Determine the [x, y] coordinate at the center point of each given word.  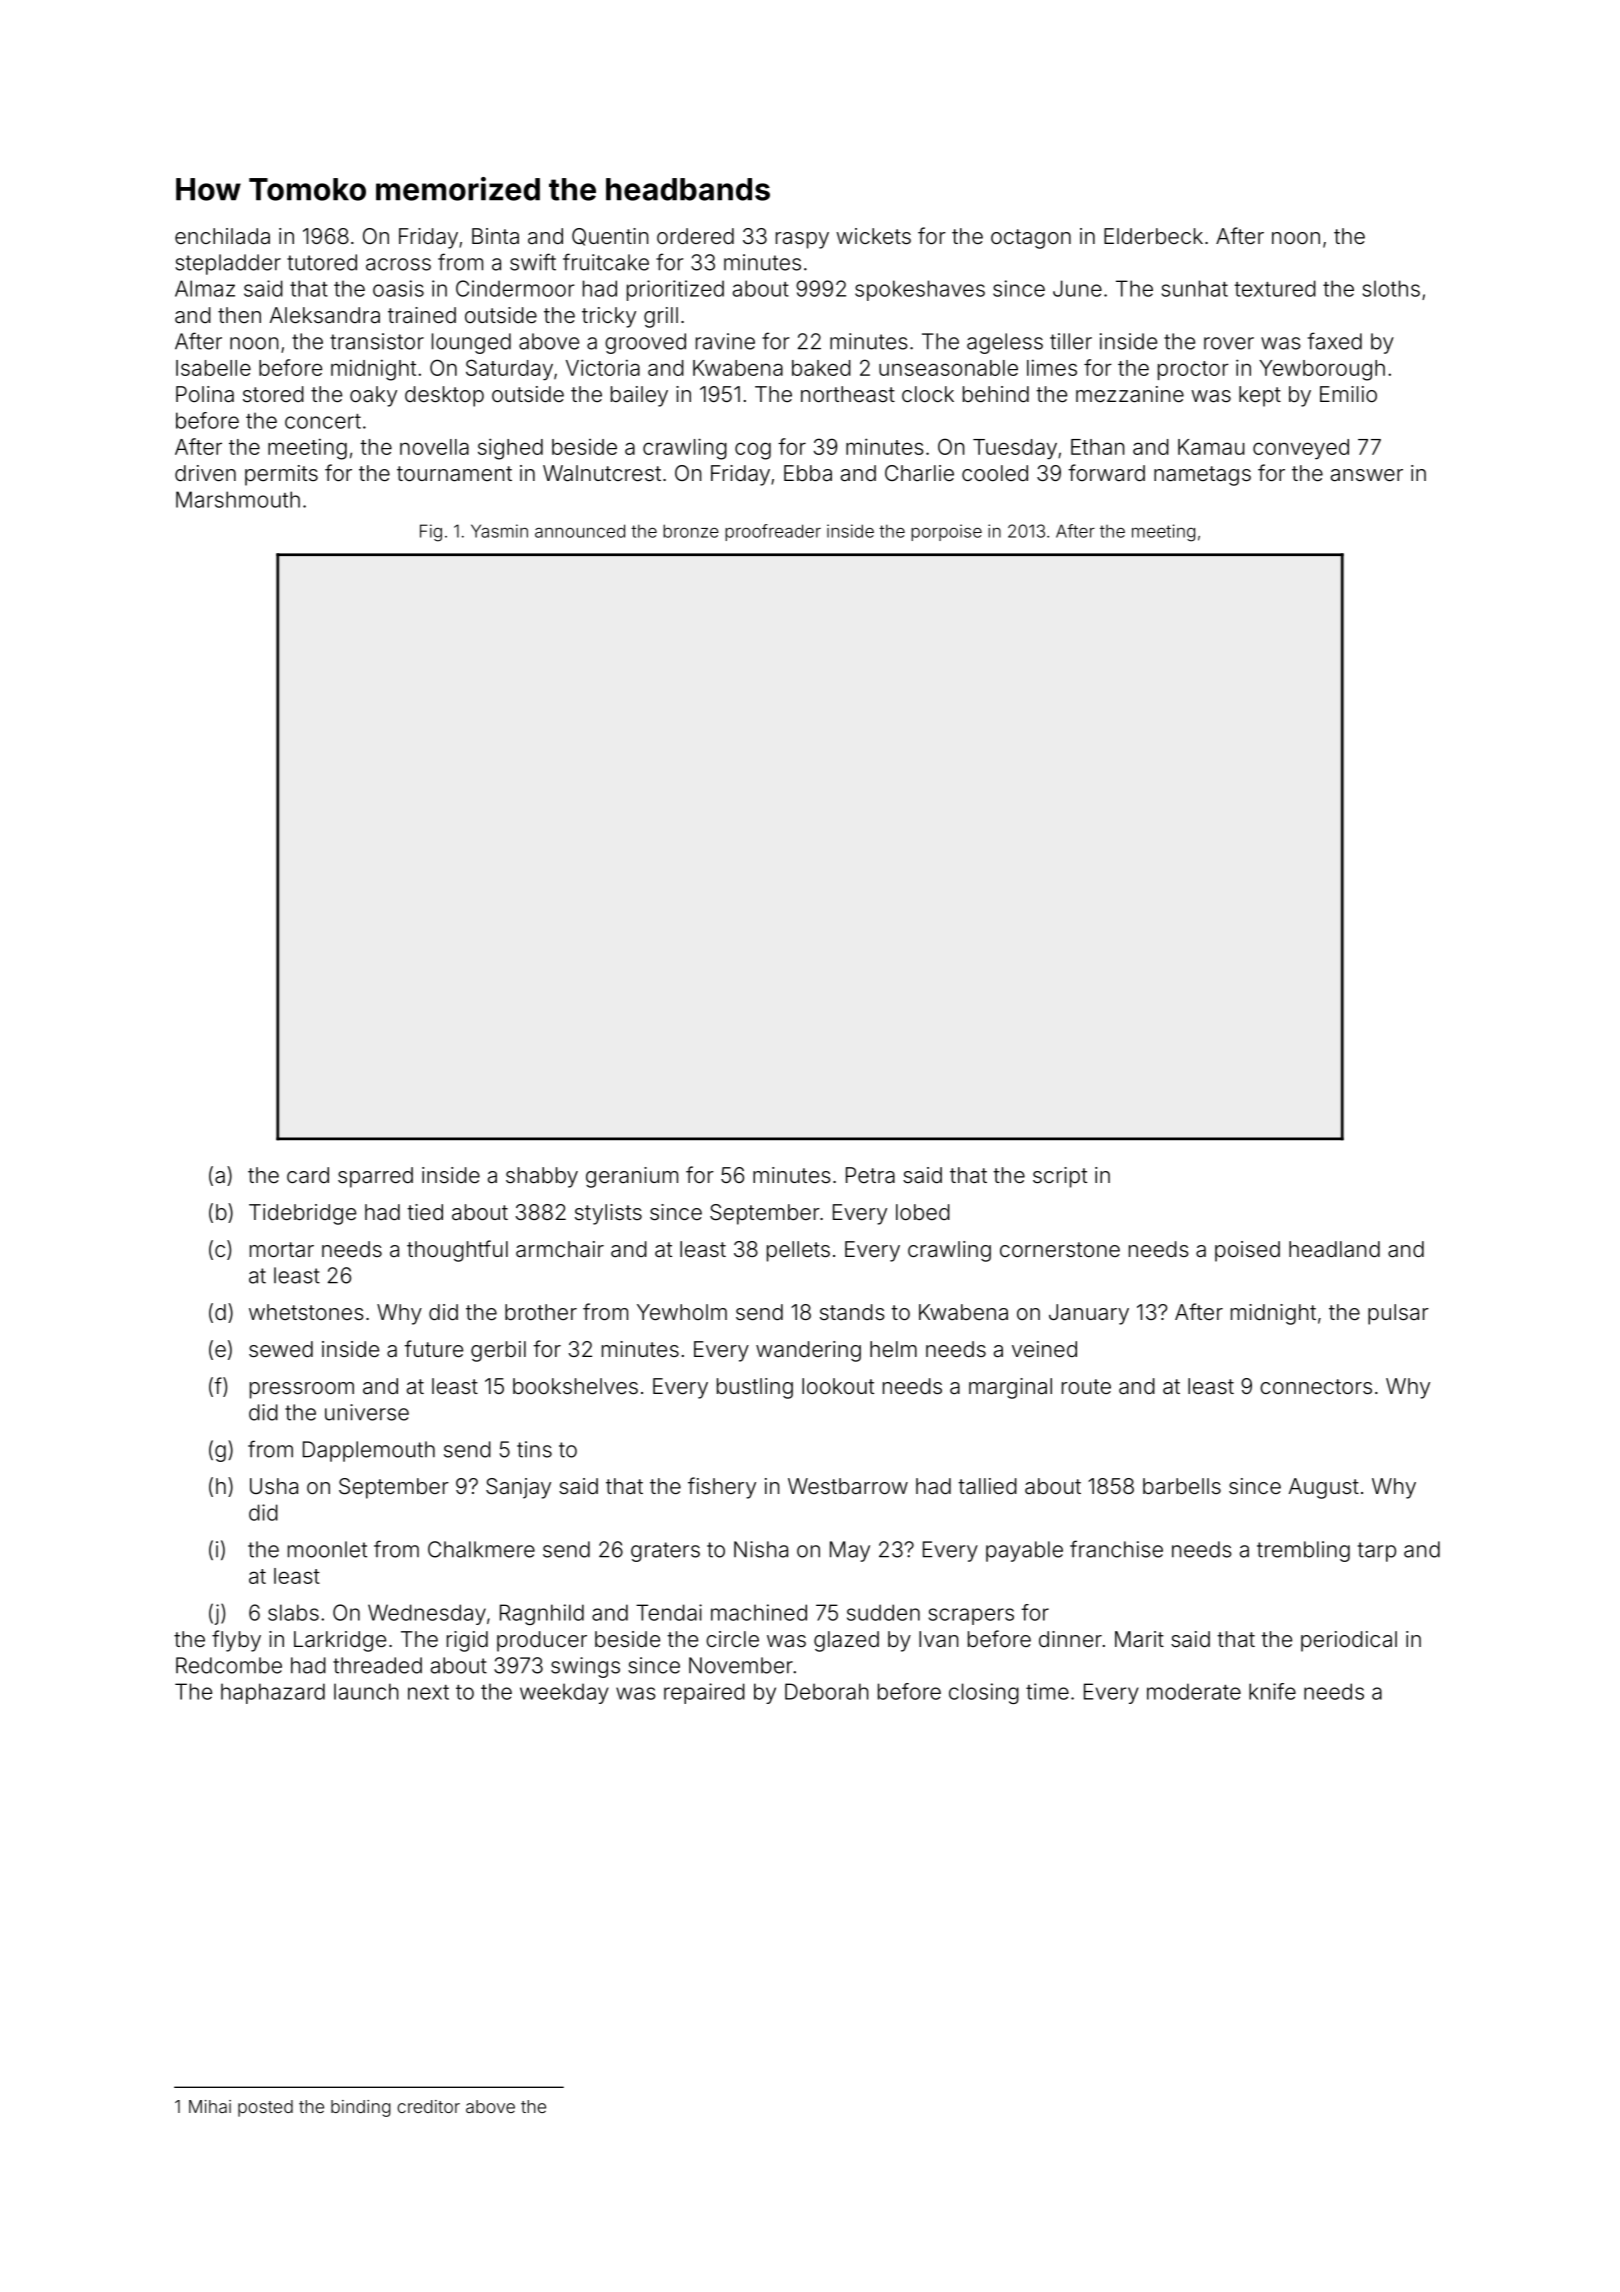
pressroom [302, 1390]
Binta [495, 236]
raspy [802, 240]
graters [665, 1552]
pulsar [1398, 1314]
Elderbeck [1153, 236]
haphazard [273, 1693]
